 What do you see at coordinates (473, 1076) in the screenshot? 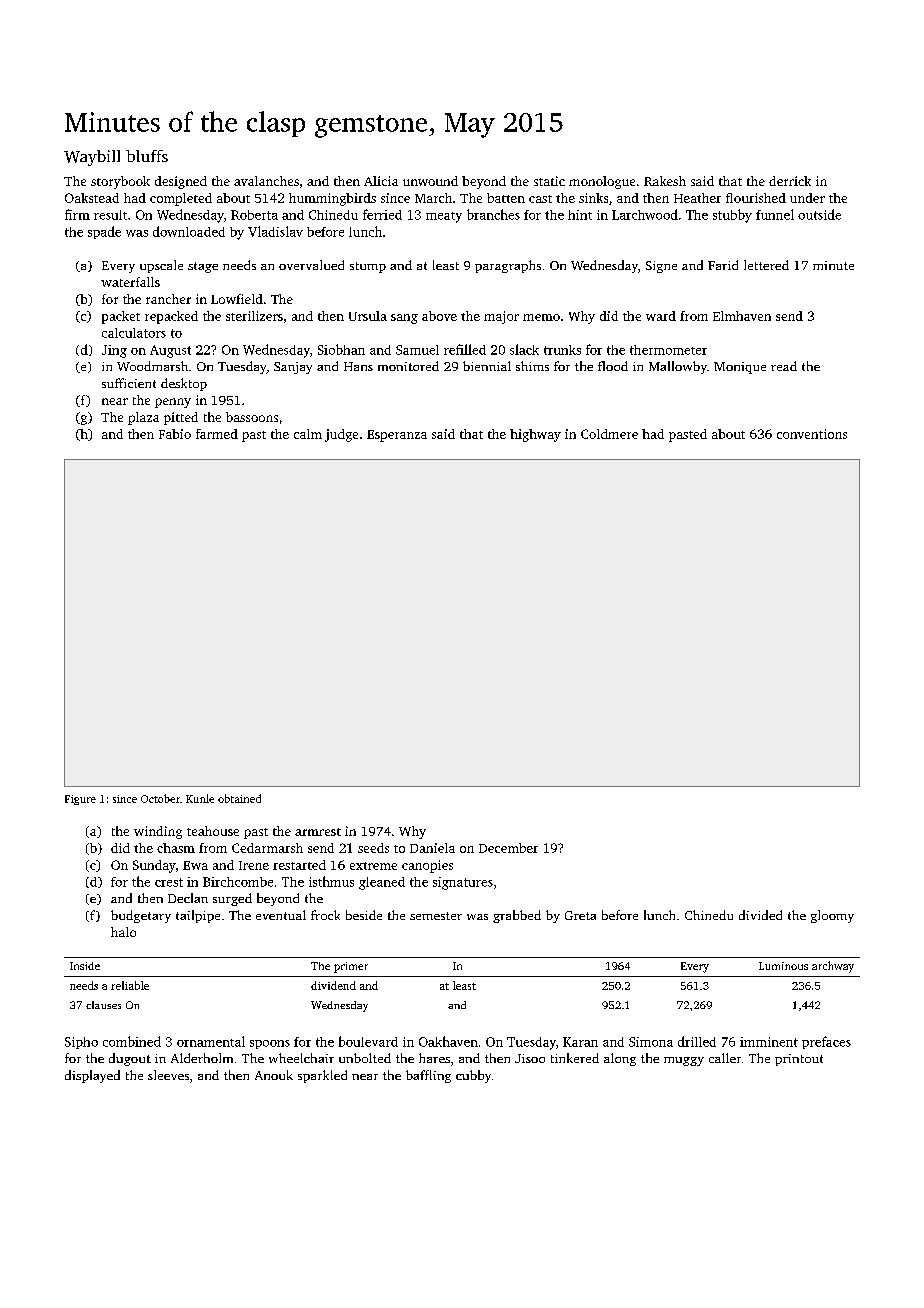
I see `cubby` at bounding box center [473, 1076].
